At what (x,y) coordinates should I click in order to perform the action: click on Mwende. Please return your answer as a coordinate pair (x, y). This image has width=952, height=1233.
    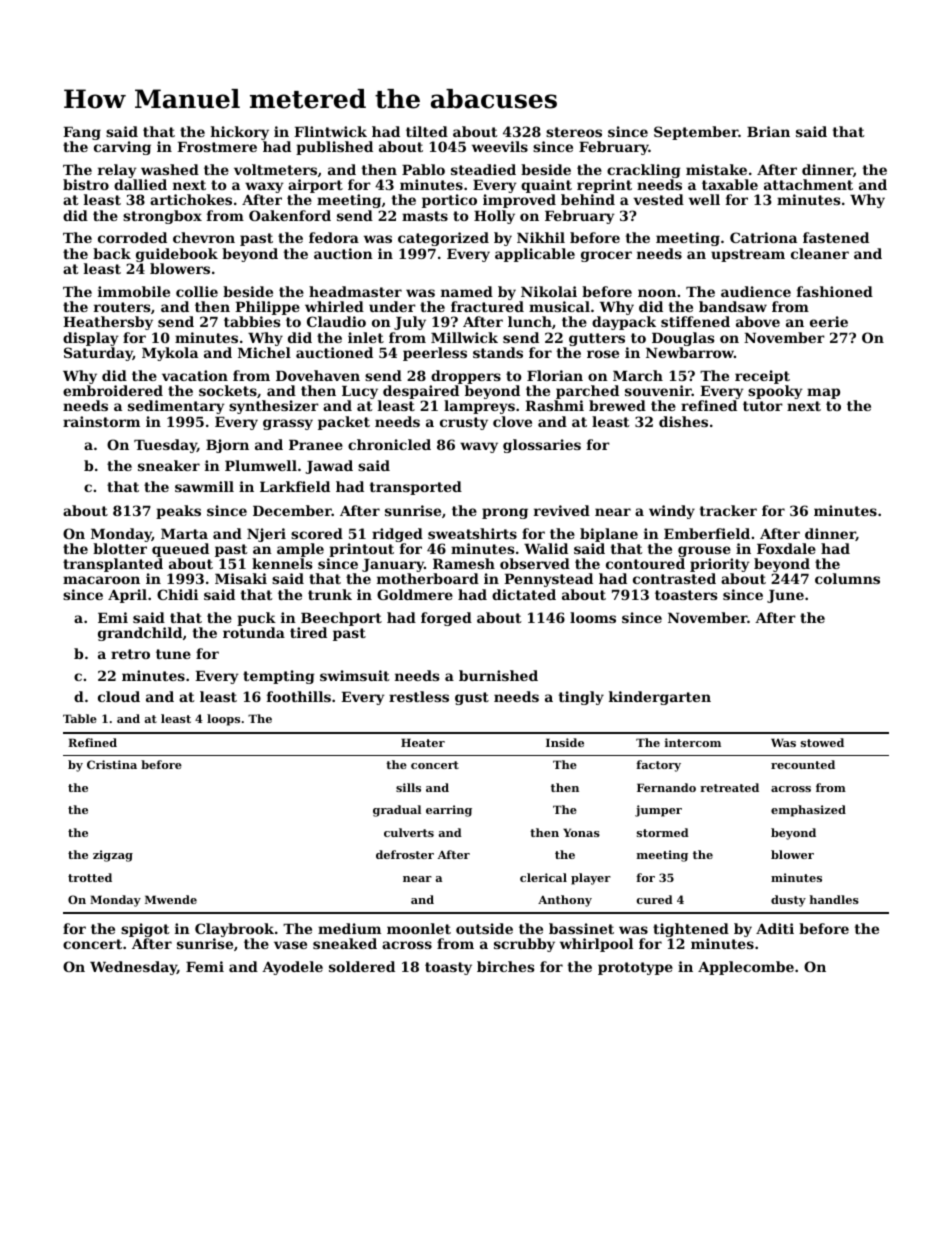
    Looking at the image, I should click on (171, 899).
